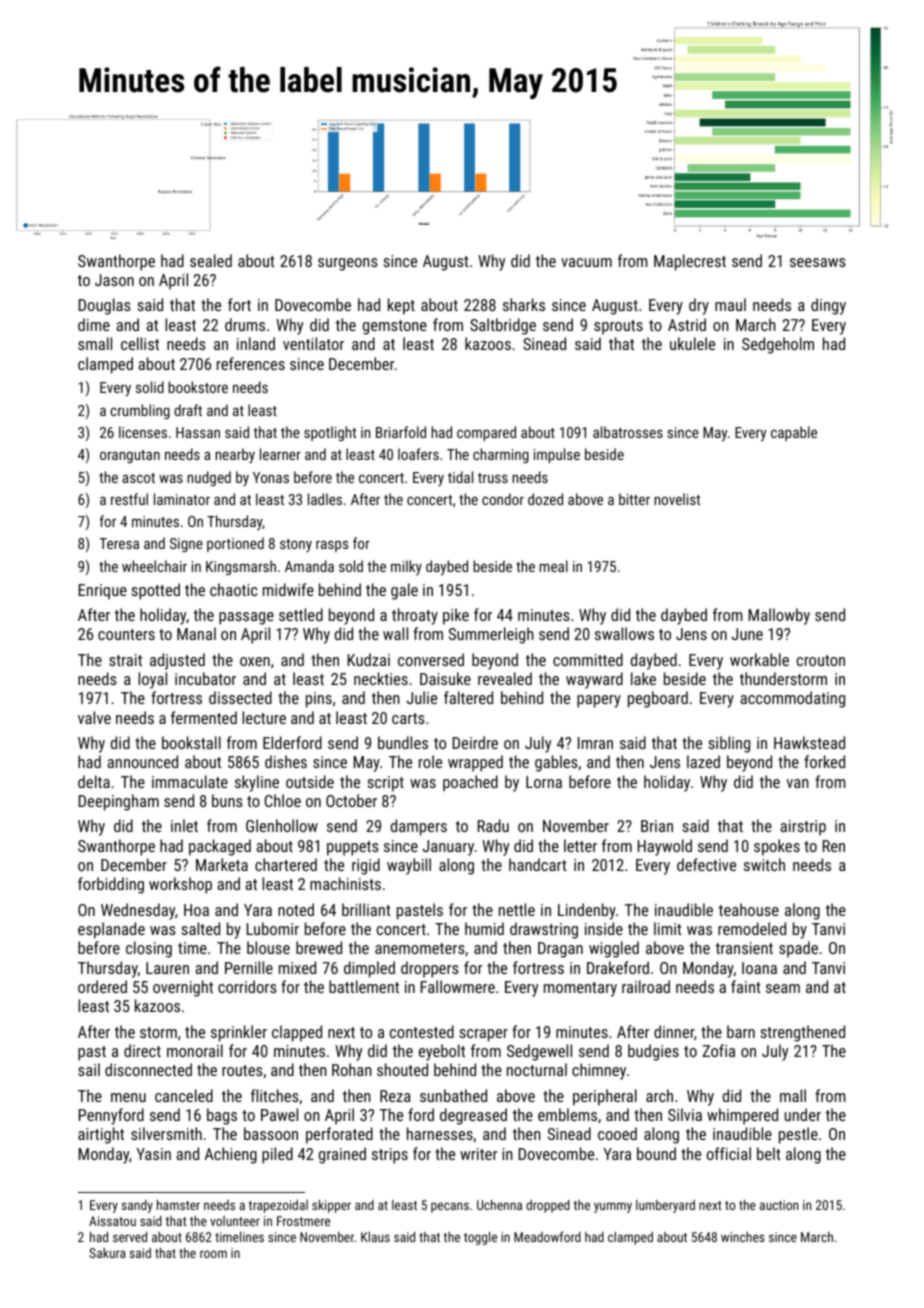 The height and width of the screenshot is (1308, 924). What do you see at coordinates (475, 742) in the screenshot?
I see `Deirdre` at bounding box center [475, 742].
